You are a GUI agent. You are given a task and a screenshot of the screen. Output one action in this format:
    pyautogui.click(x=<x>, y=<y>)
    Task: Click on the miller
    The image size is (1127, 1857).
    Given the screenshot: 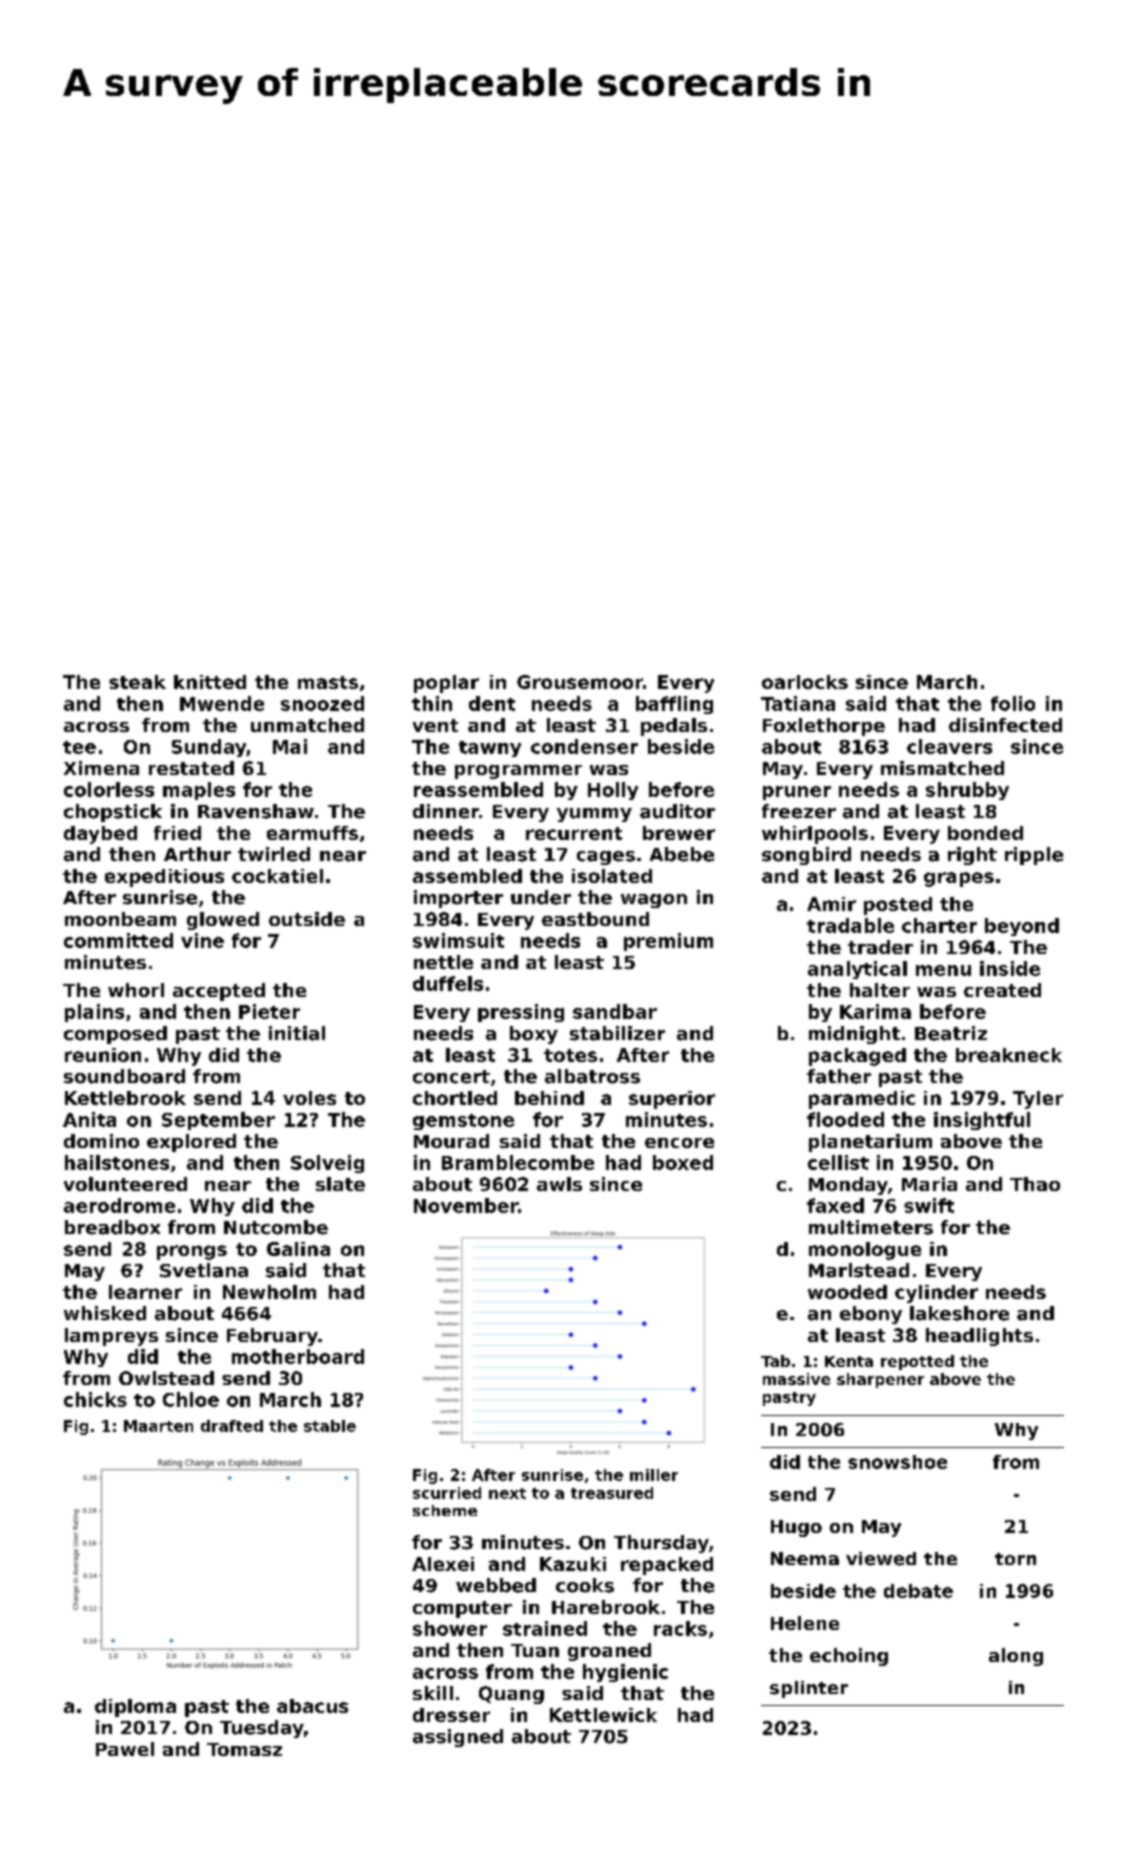 What is the action you would take?
    pyautogui.click(x=654, y=1475)
